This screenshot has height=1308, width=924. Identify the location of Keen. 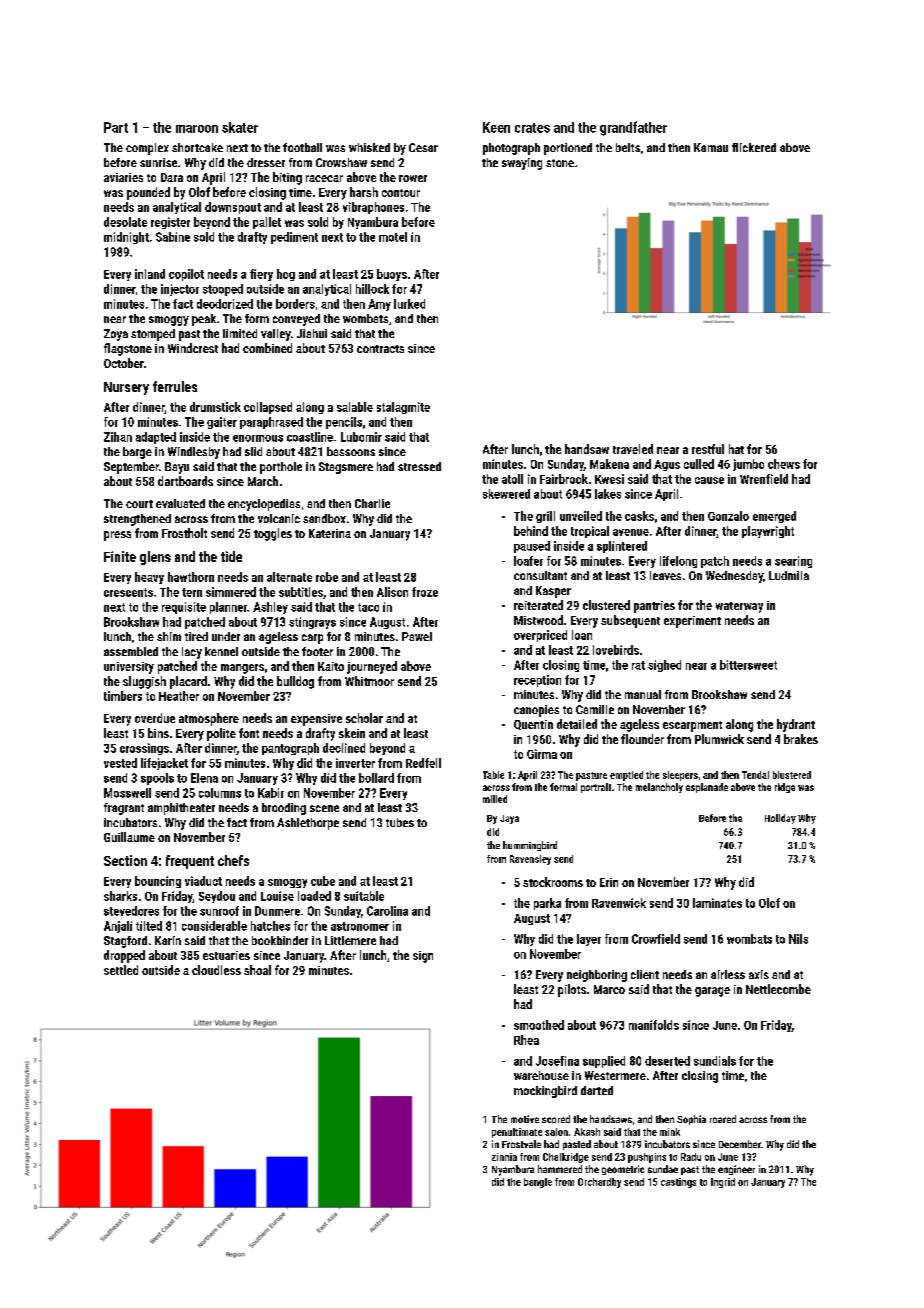
(496, 127).
